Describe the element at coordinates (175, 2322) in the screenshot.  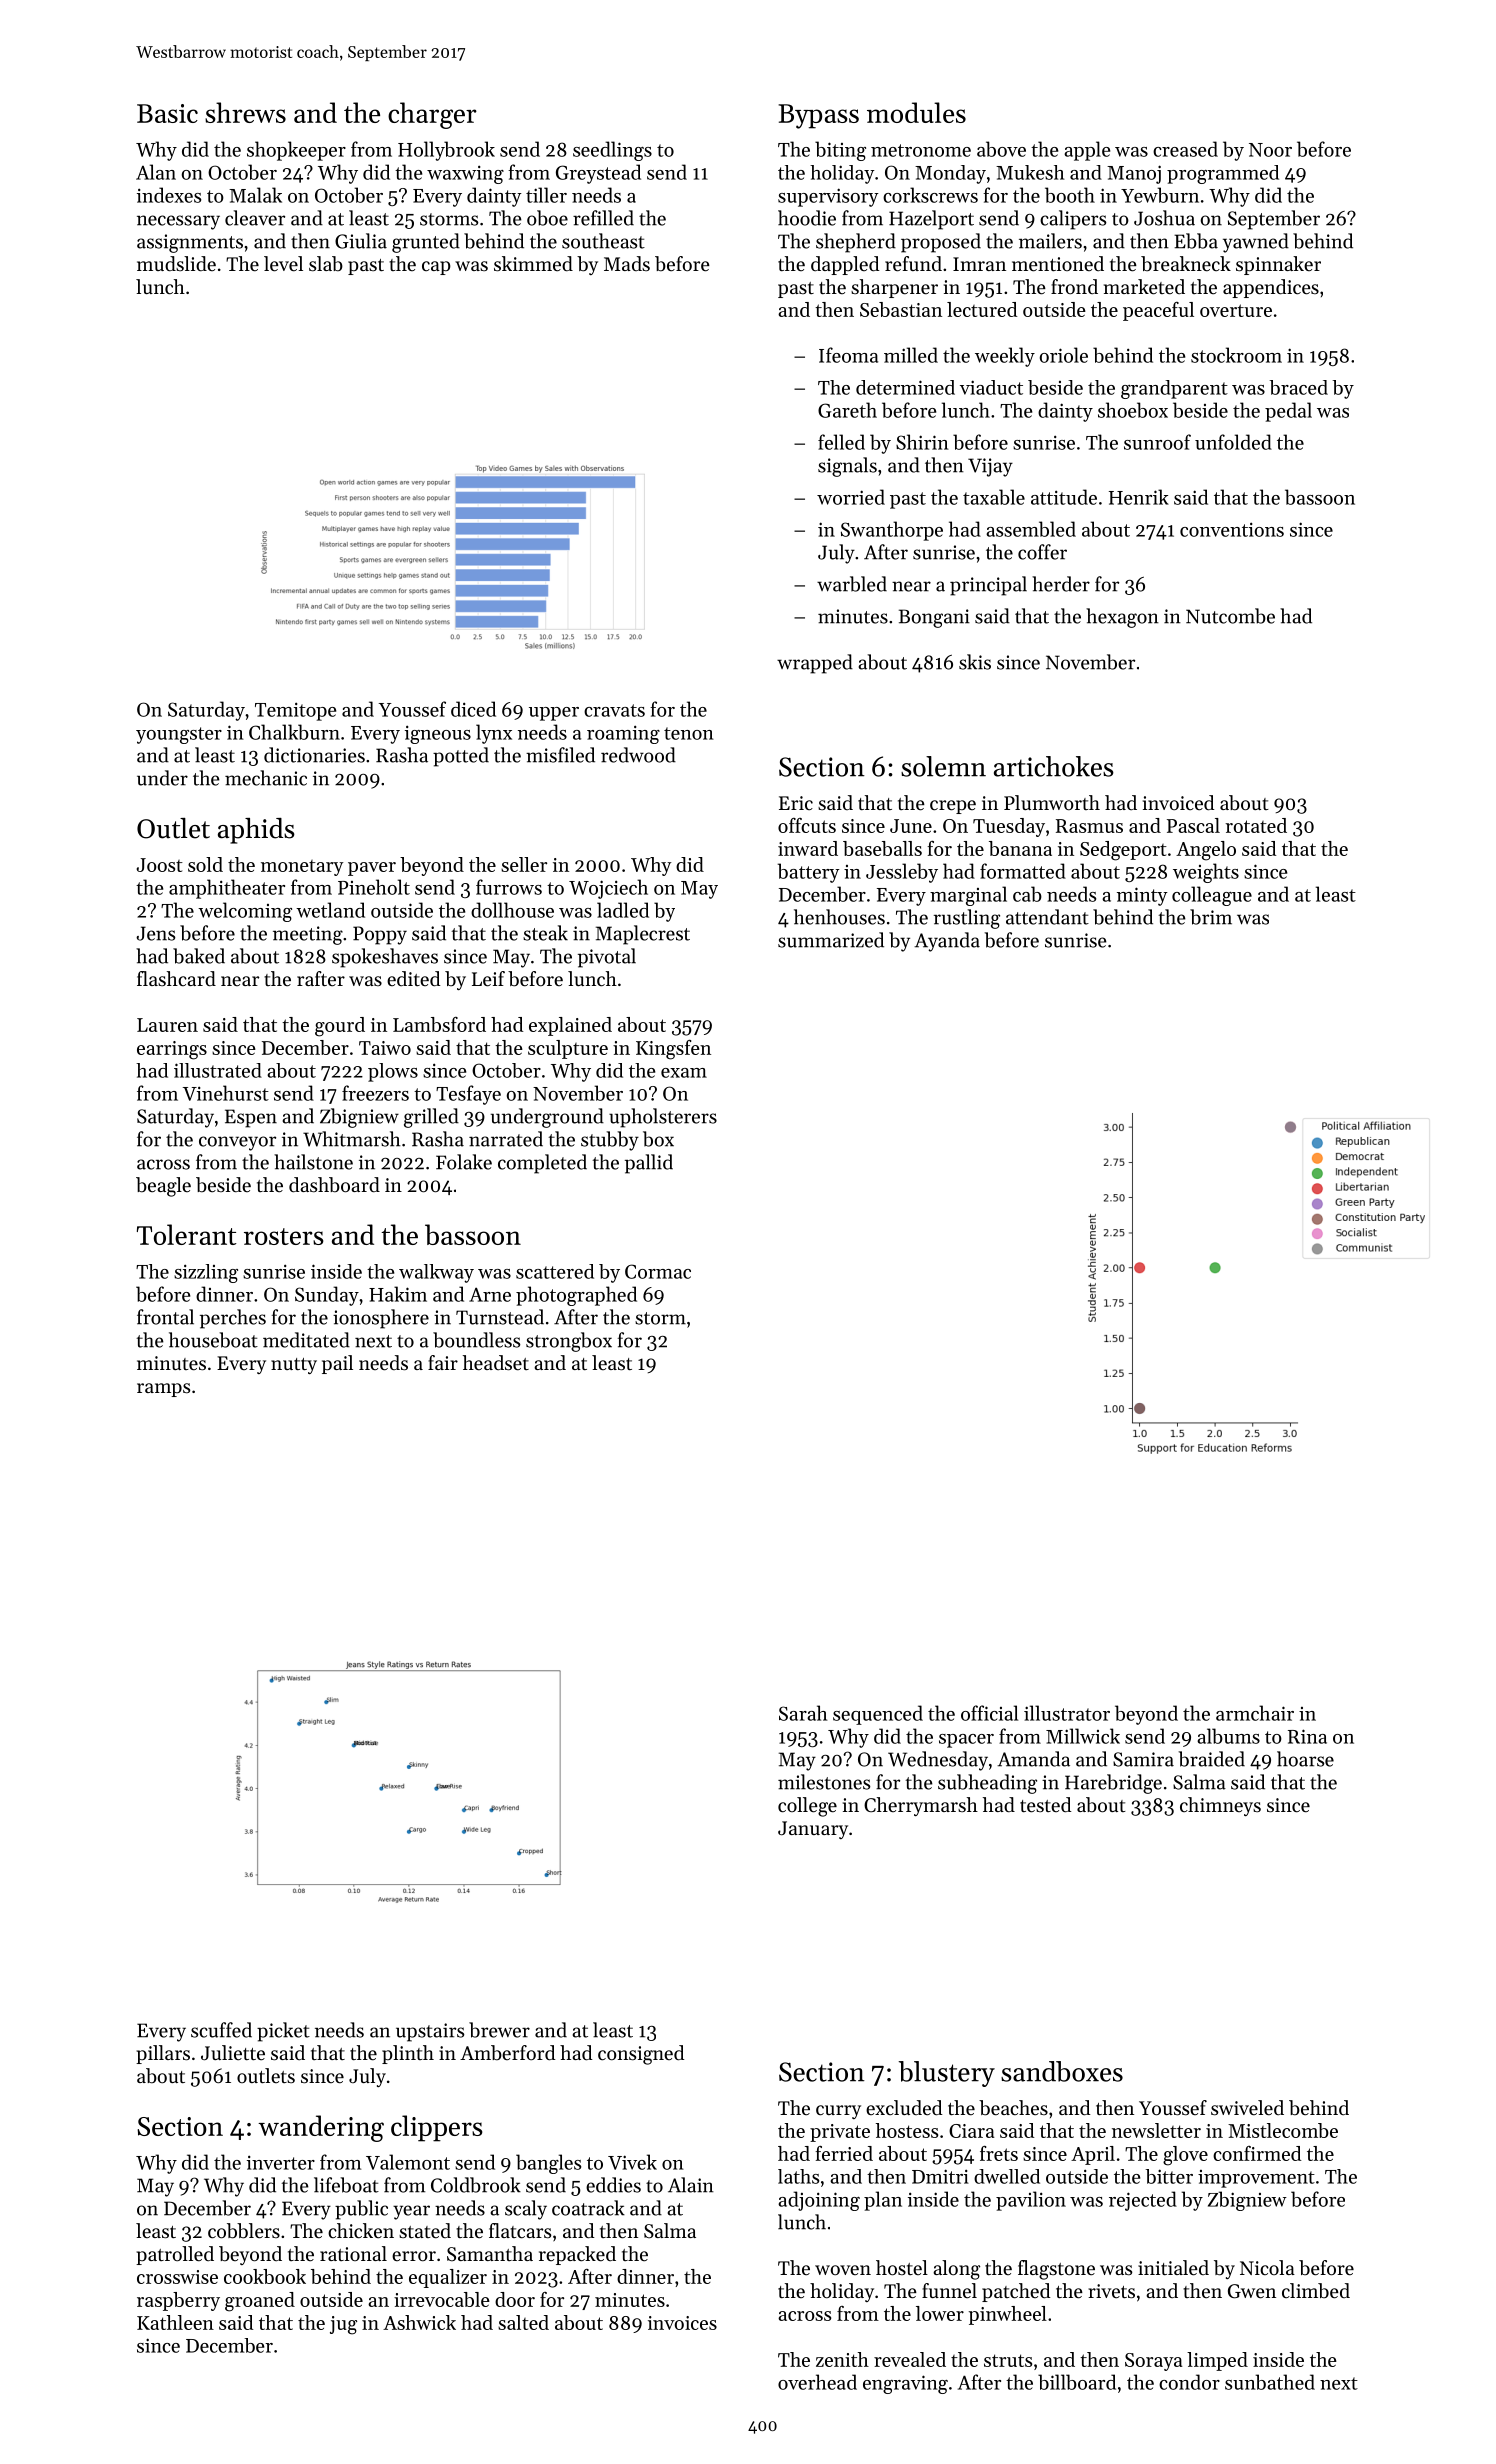
I see `Kathleen` at that location.
